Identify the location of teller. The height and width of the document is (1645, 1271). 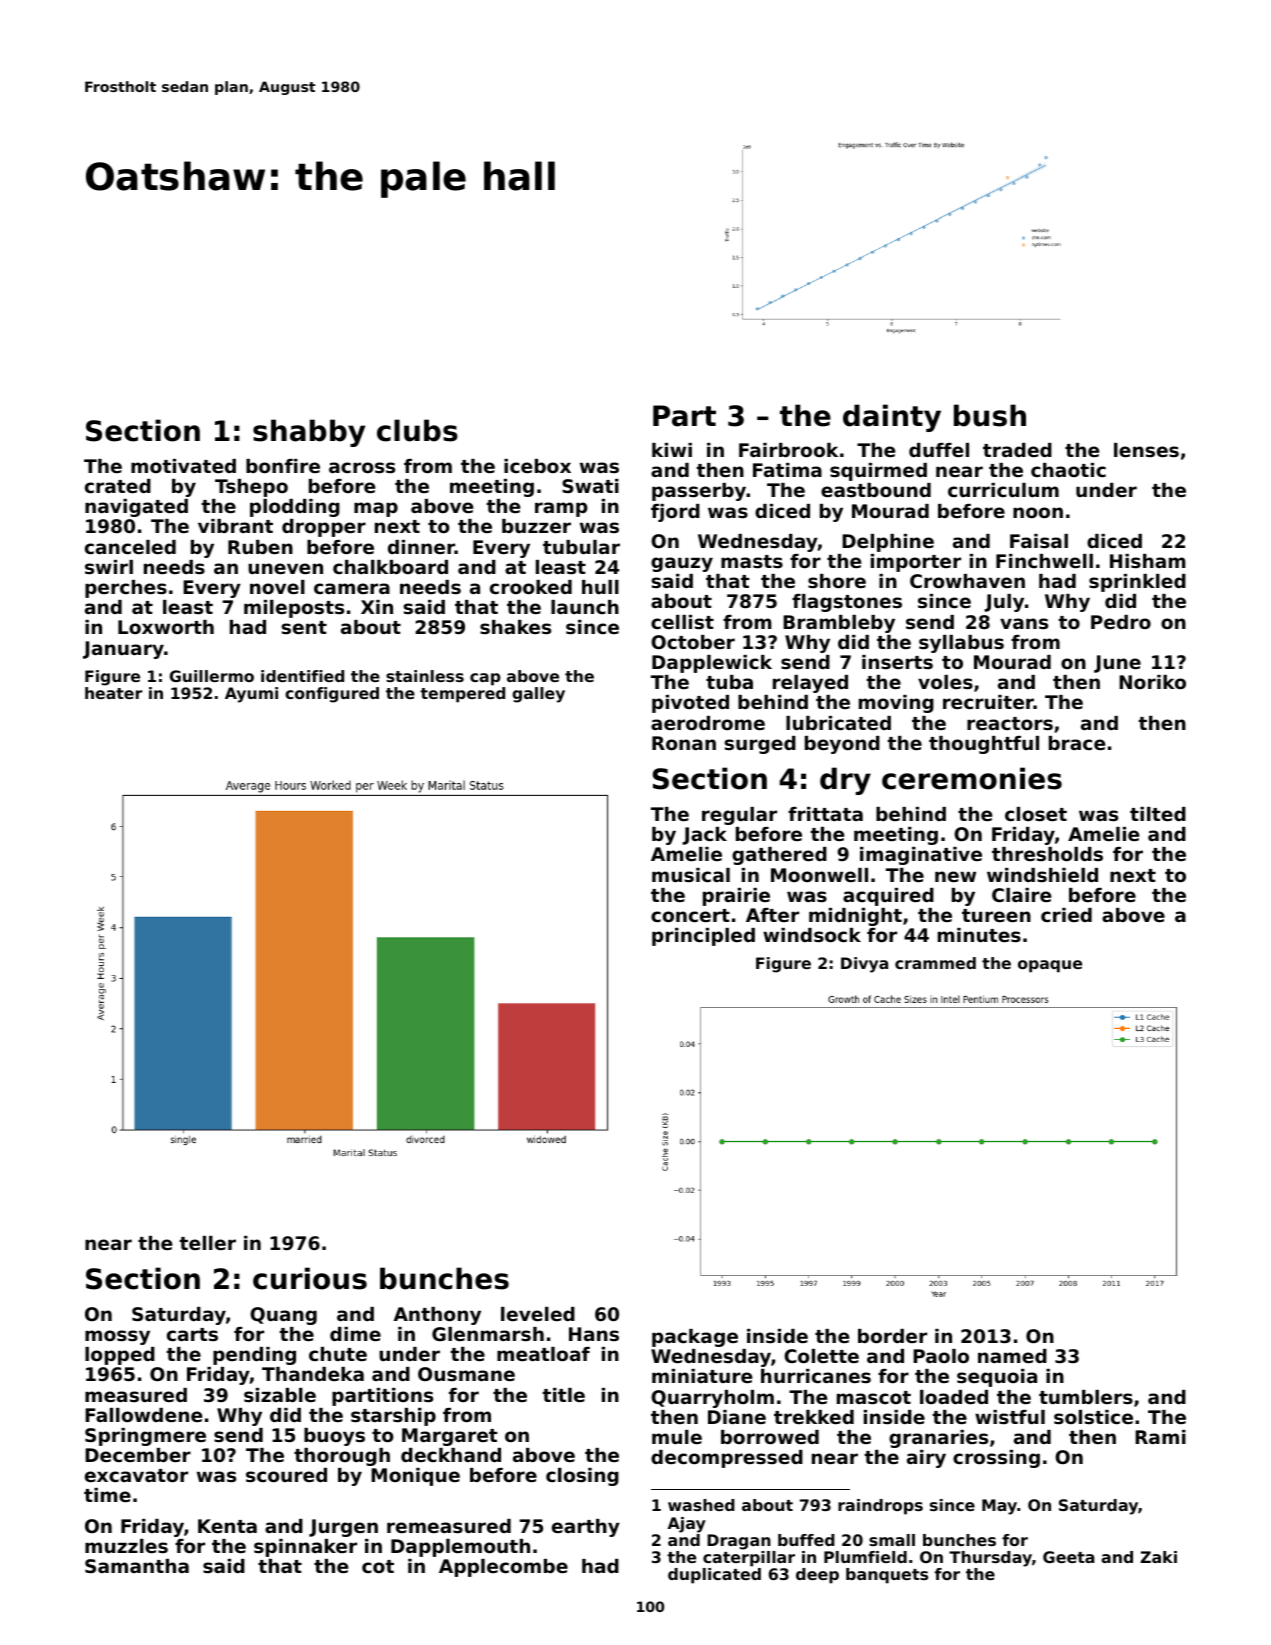
(207, 1243).
